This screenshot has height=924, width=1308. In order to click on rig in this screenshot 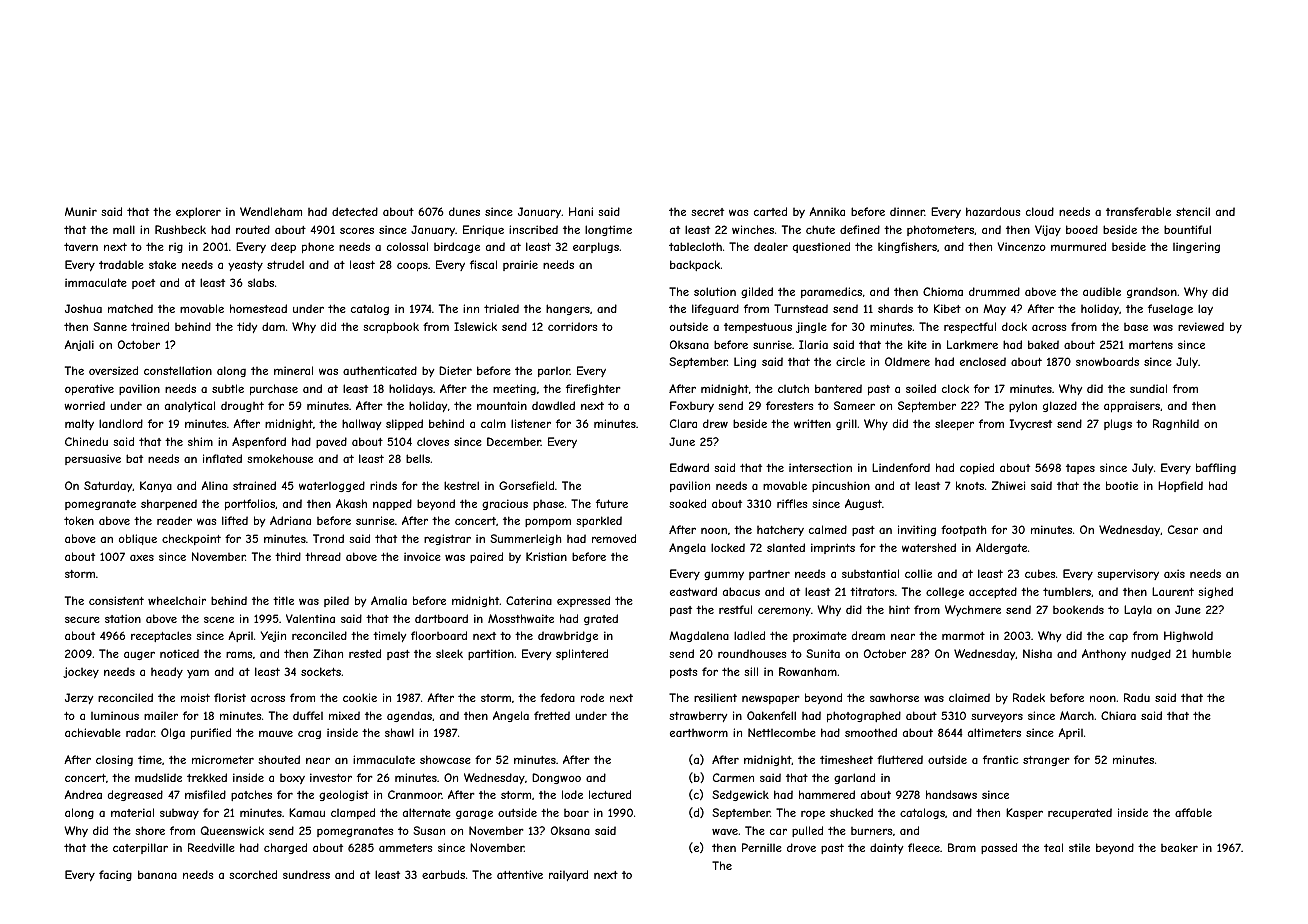, I will do `click(176, 247)`.
